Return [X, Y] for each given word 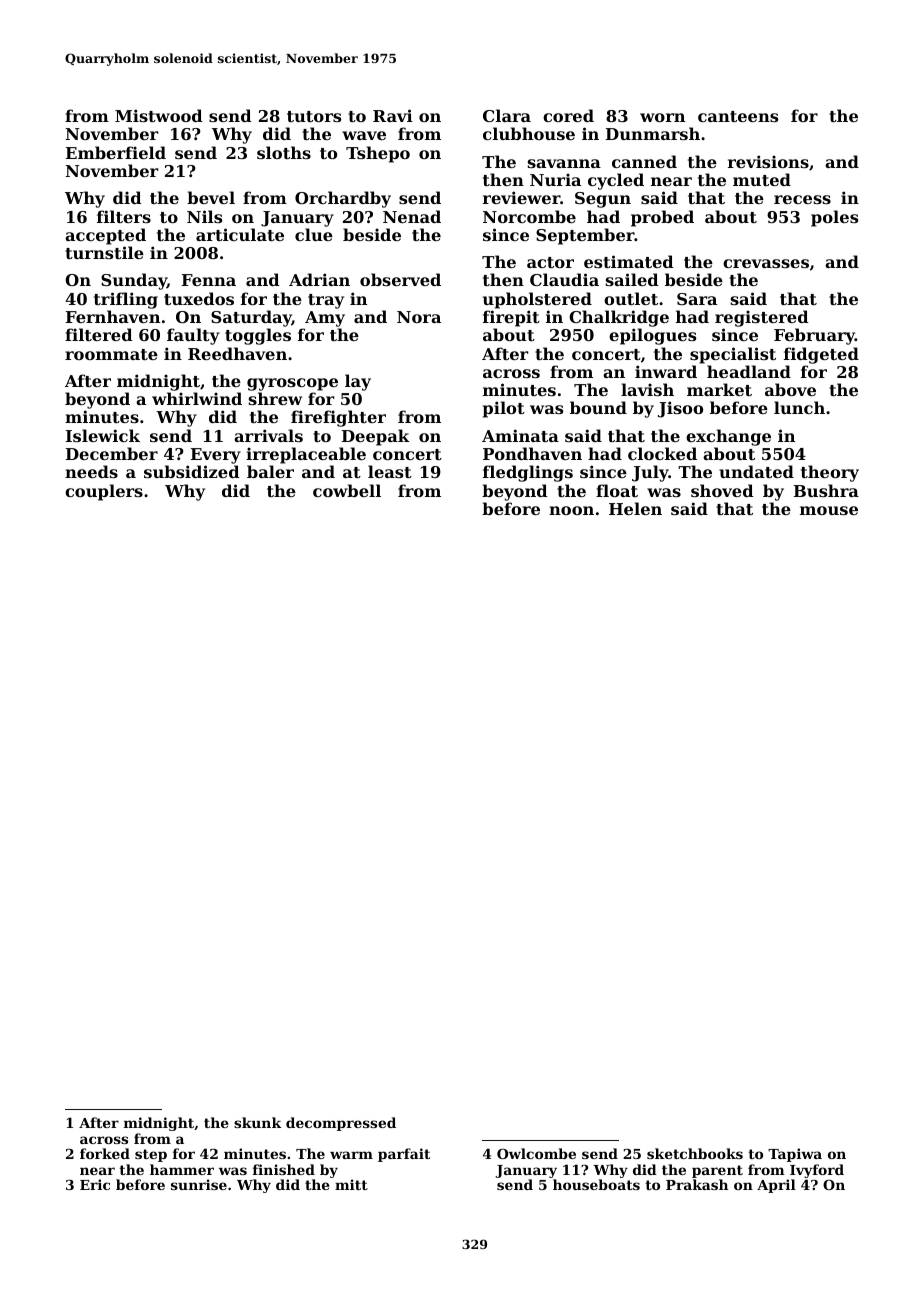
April [776, 1186]
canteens [738, 116]
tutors [314, 116]
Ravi [393, 115]
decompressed [341, 1124]
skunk [258, 1122]
